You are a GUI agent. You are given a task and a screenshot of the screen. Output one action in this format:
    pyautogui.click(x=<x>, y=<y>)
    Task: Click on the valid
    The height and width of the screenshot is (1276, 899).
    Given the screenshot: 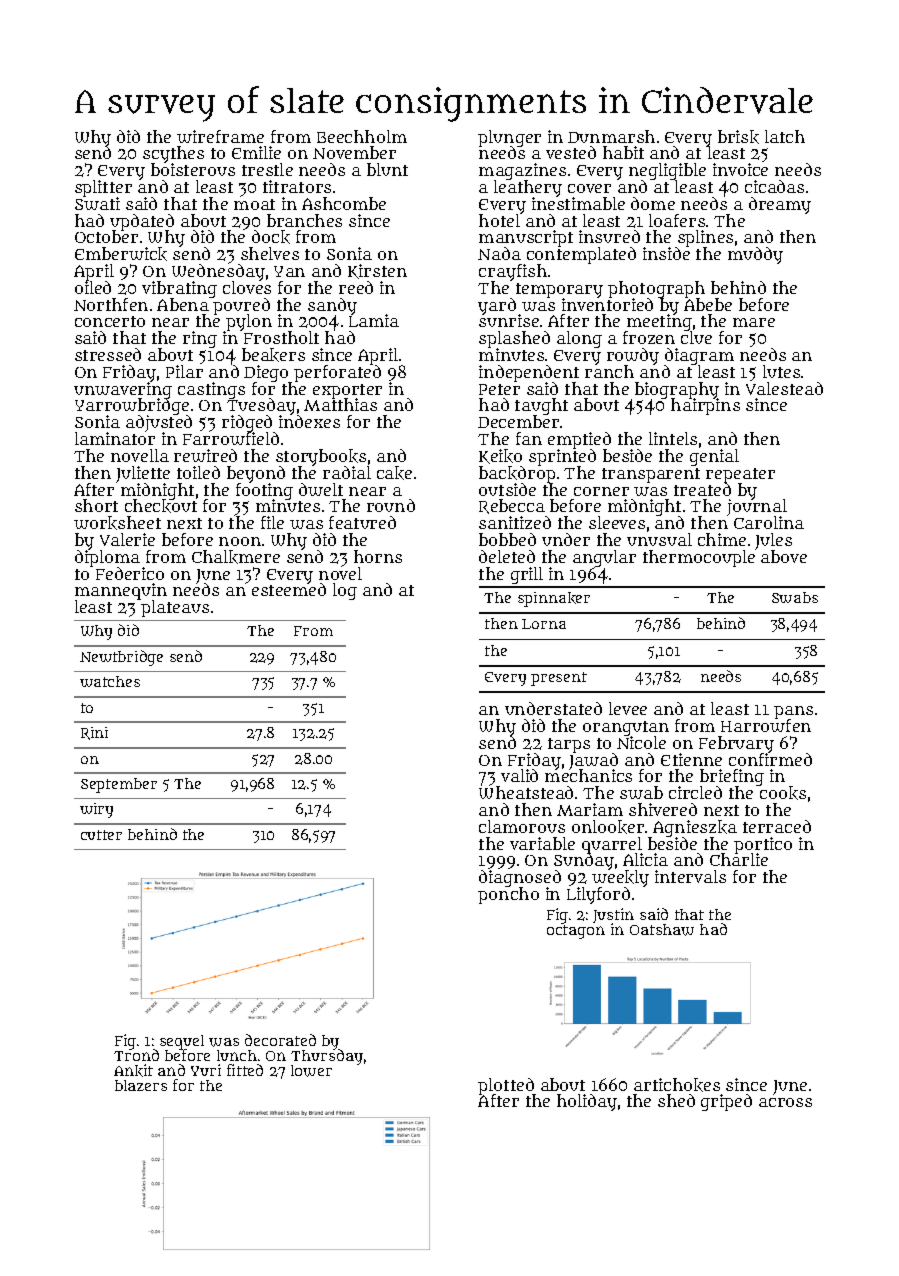 What is the action you would take?
    pyautogui.click(x=519, y=775)
